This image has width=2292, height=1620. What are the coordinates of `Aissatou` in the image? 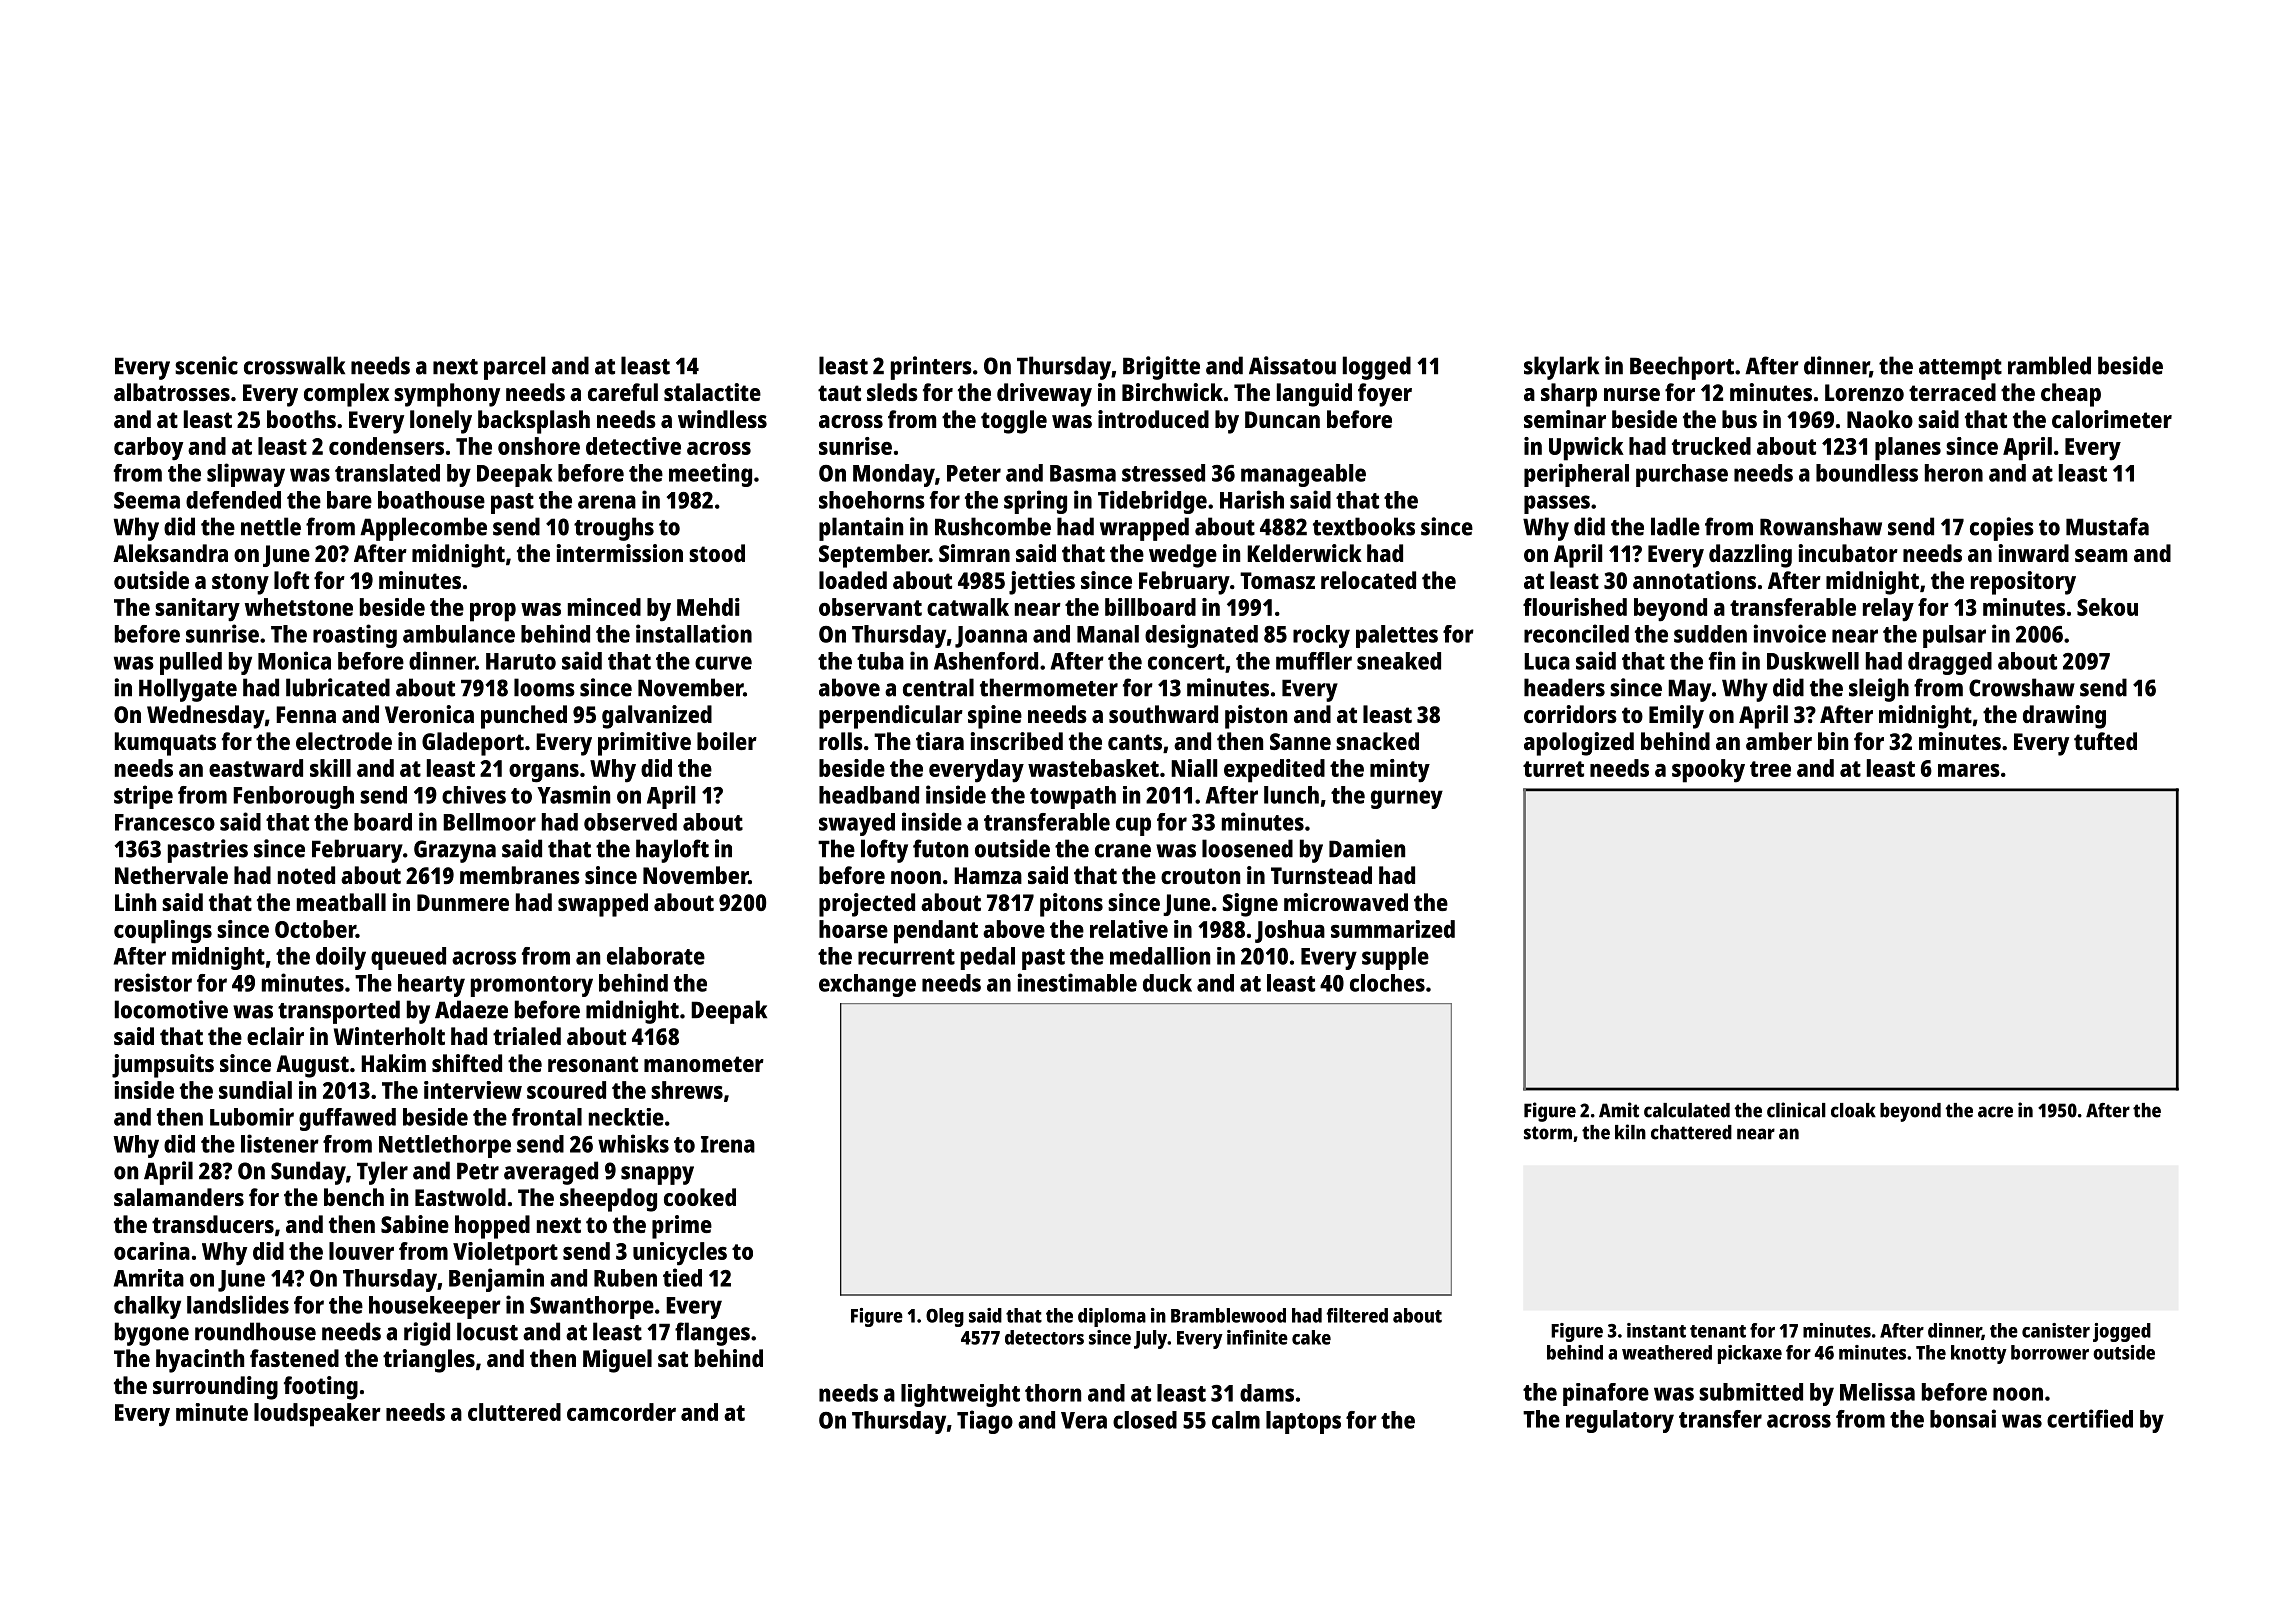 It's located at (1292, 365).
